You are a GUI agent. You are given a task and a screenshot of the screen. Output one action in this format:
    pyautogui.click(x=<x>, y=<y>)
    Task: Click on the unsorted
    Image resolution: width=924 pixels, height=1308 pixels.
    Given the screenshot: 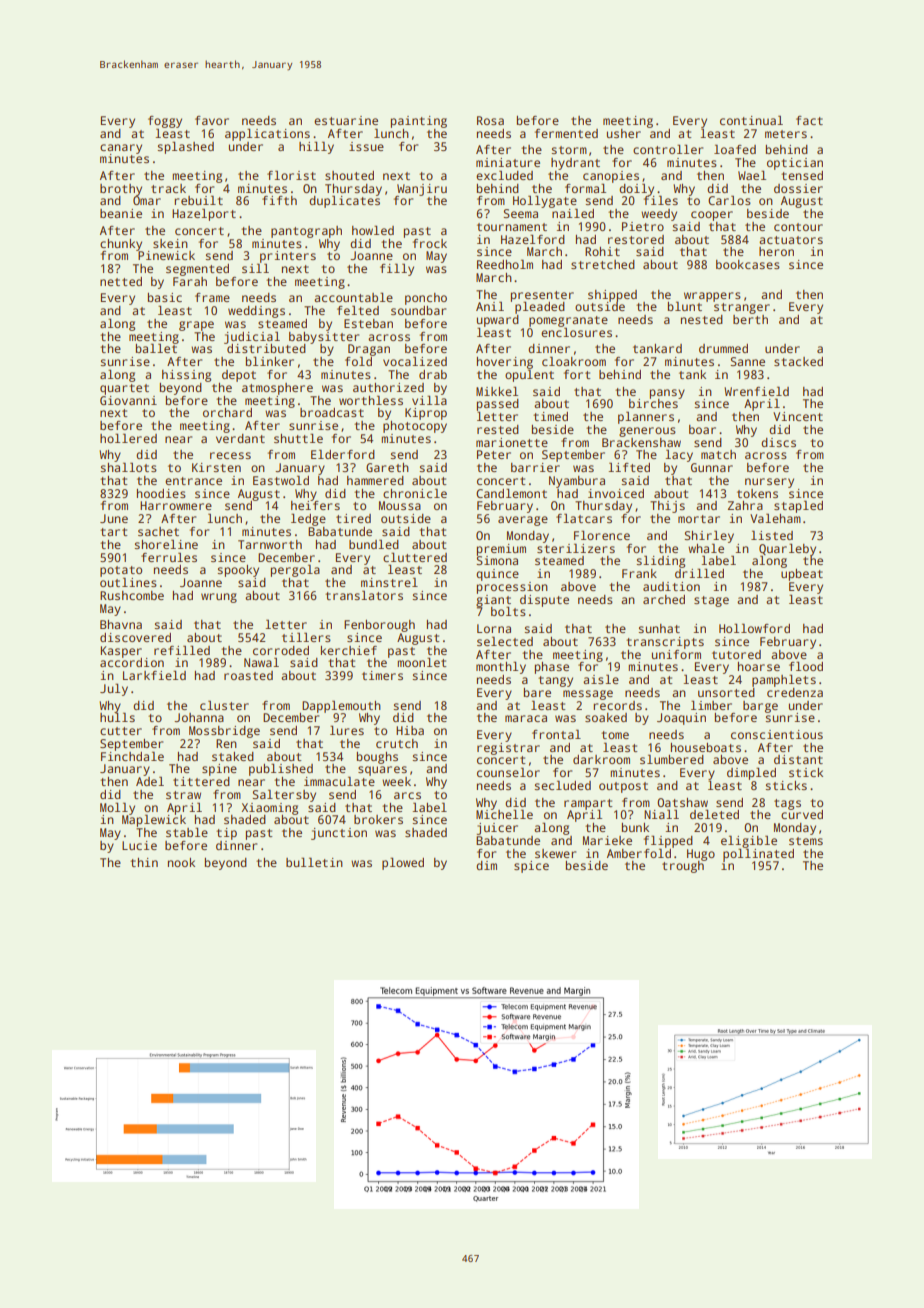 What is the action you would take?
    pyautogui.click(x=726, y=692)
